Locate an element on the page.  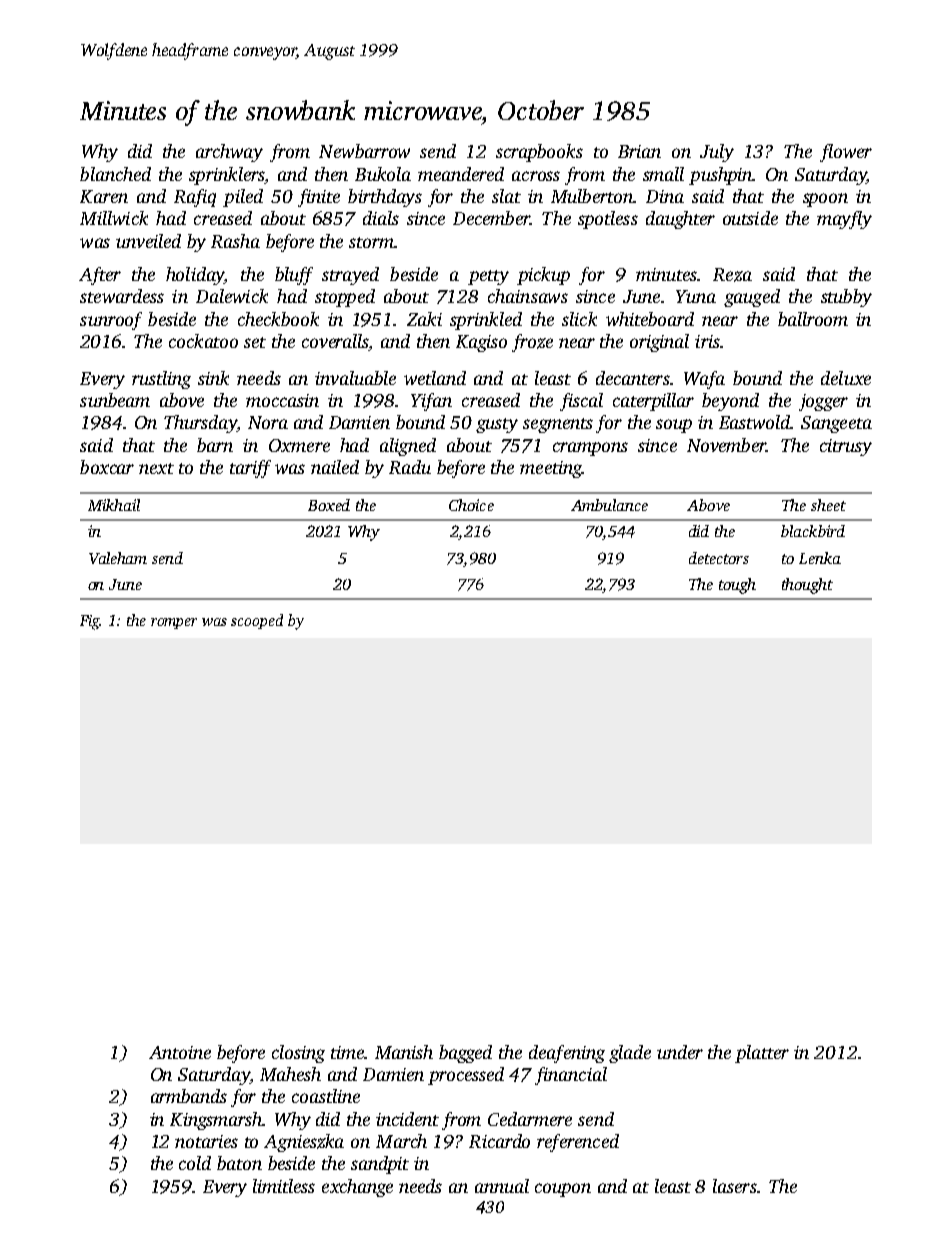
Radu is located at coordinates (410, 467).
